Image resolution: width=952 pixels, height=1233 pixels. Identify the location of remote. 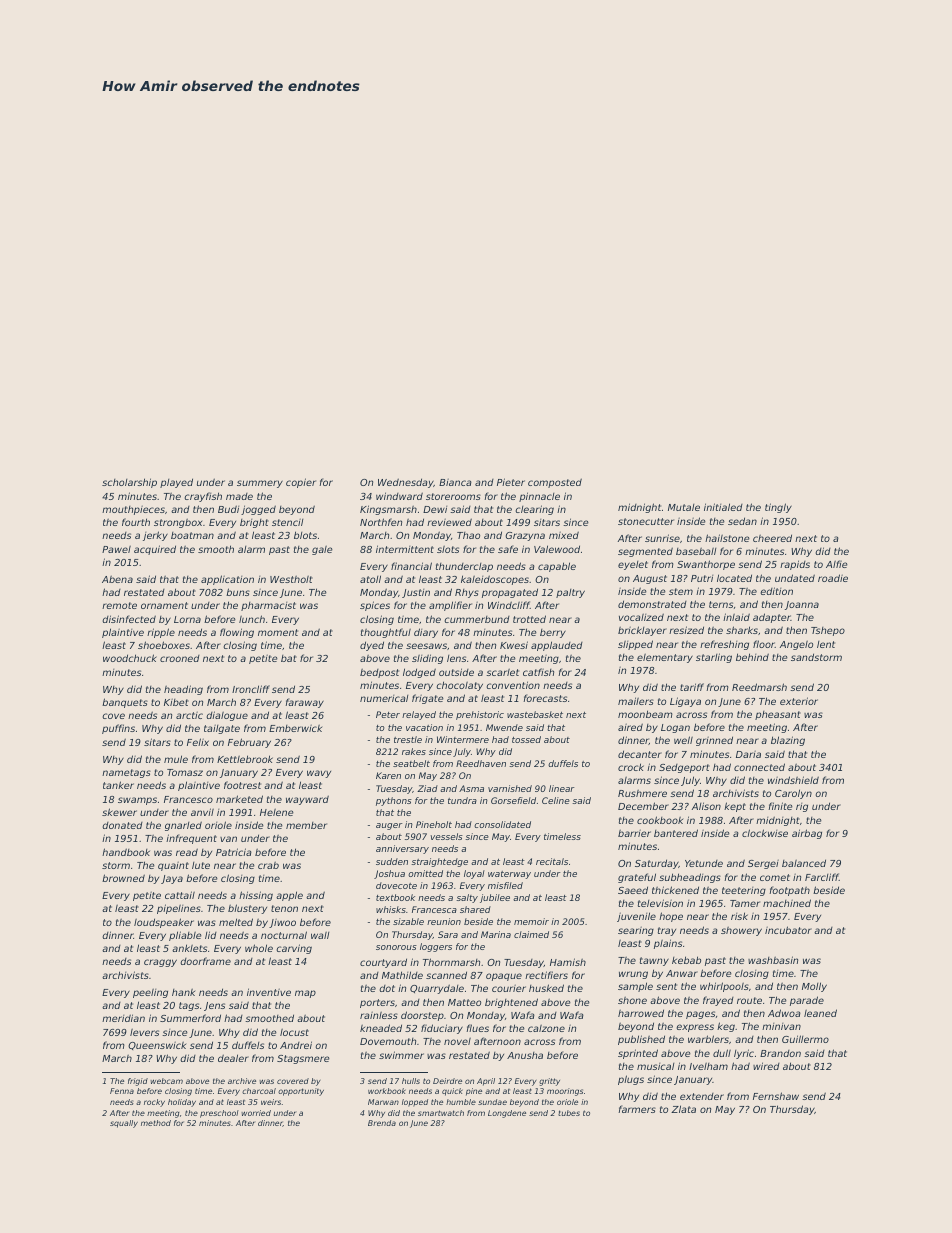
(119, 605).
